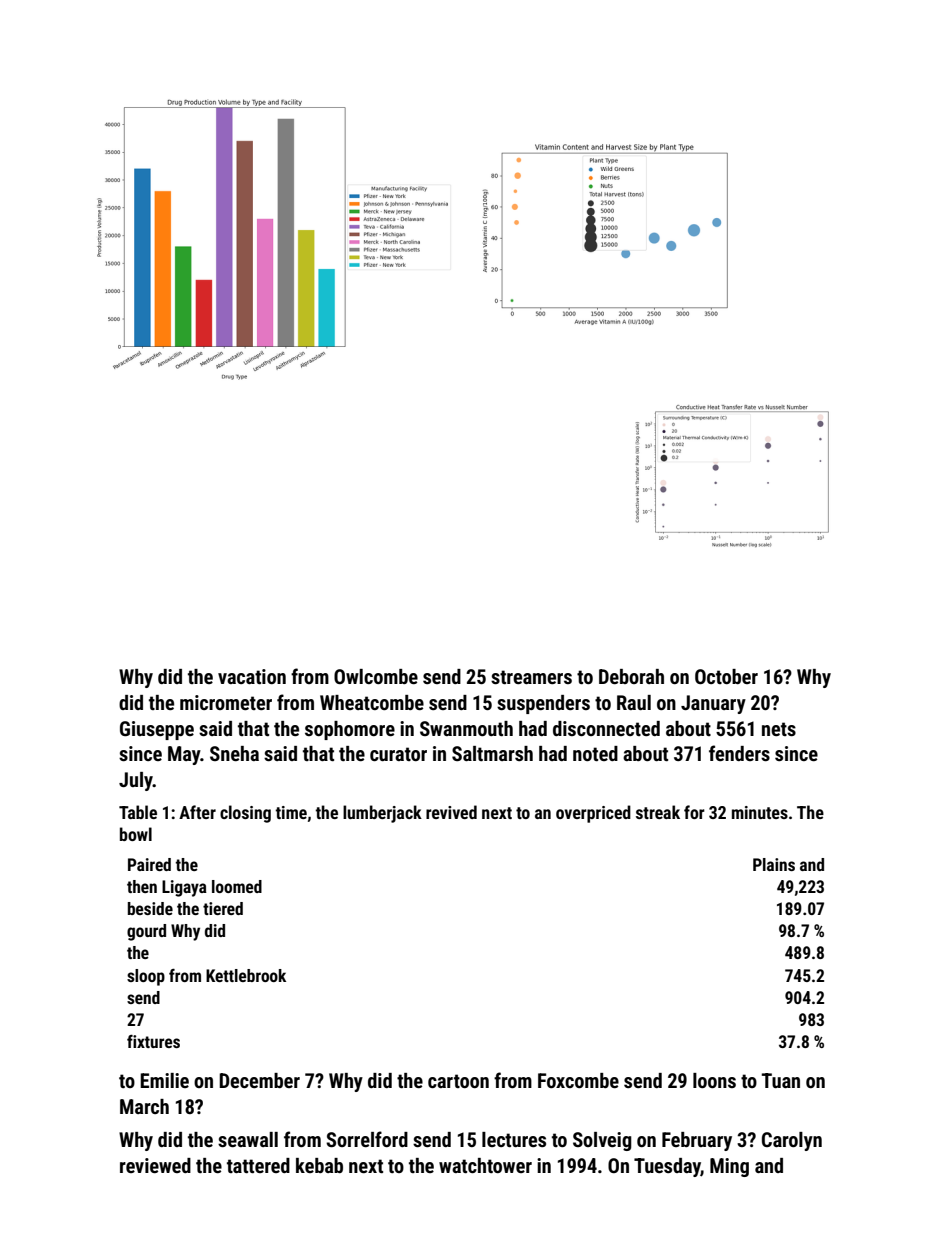 The height and width of the screenshot is (1233, 952). Describe the element at coordinates (252, 676) in the screenshot. I see `vacation` at that location.
